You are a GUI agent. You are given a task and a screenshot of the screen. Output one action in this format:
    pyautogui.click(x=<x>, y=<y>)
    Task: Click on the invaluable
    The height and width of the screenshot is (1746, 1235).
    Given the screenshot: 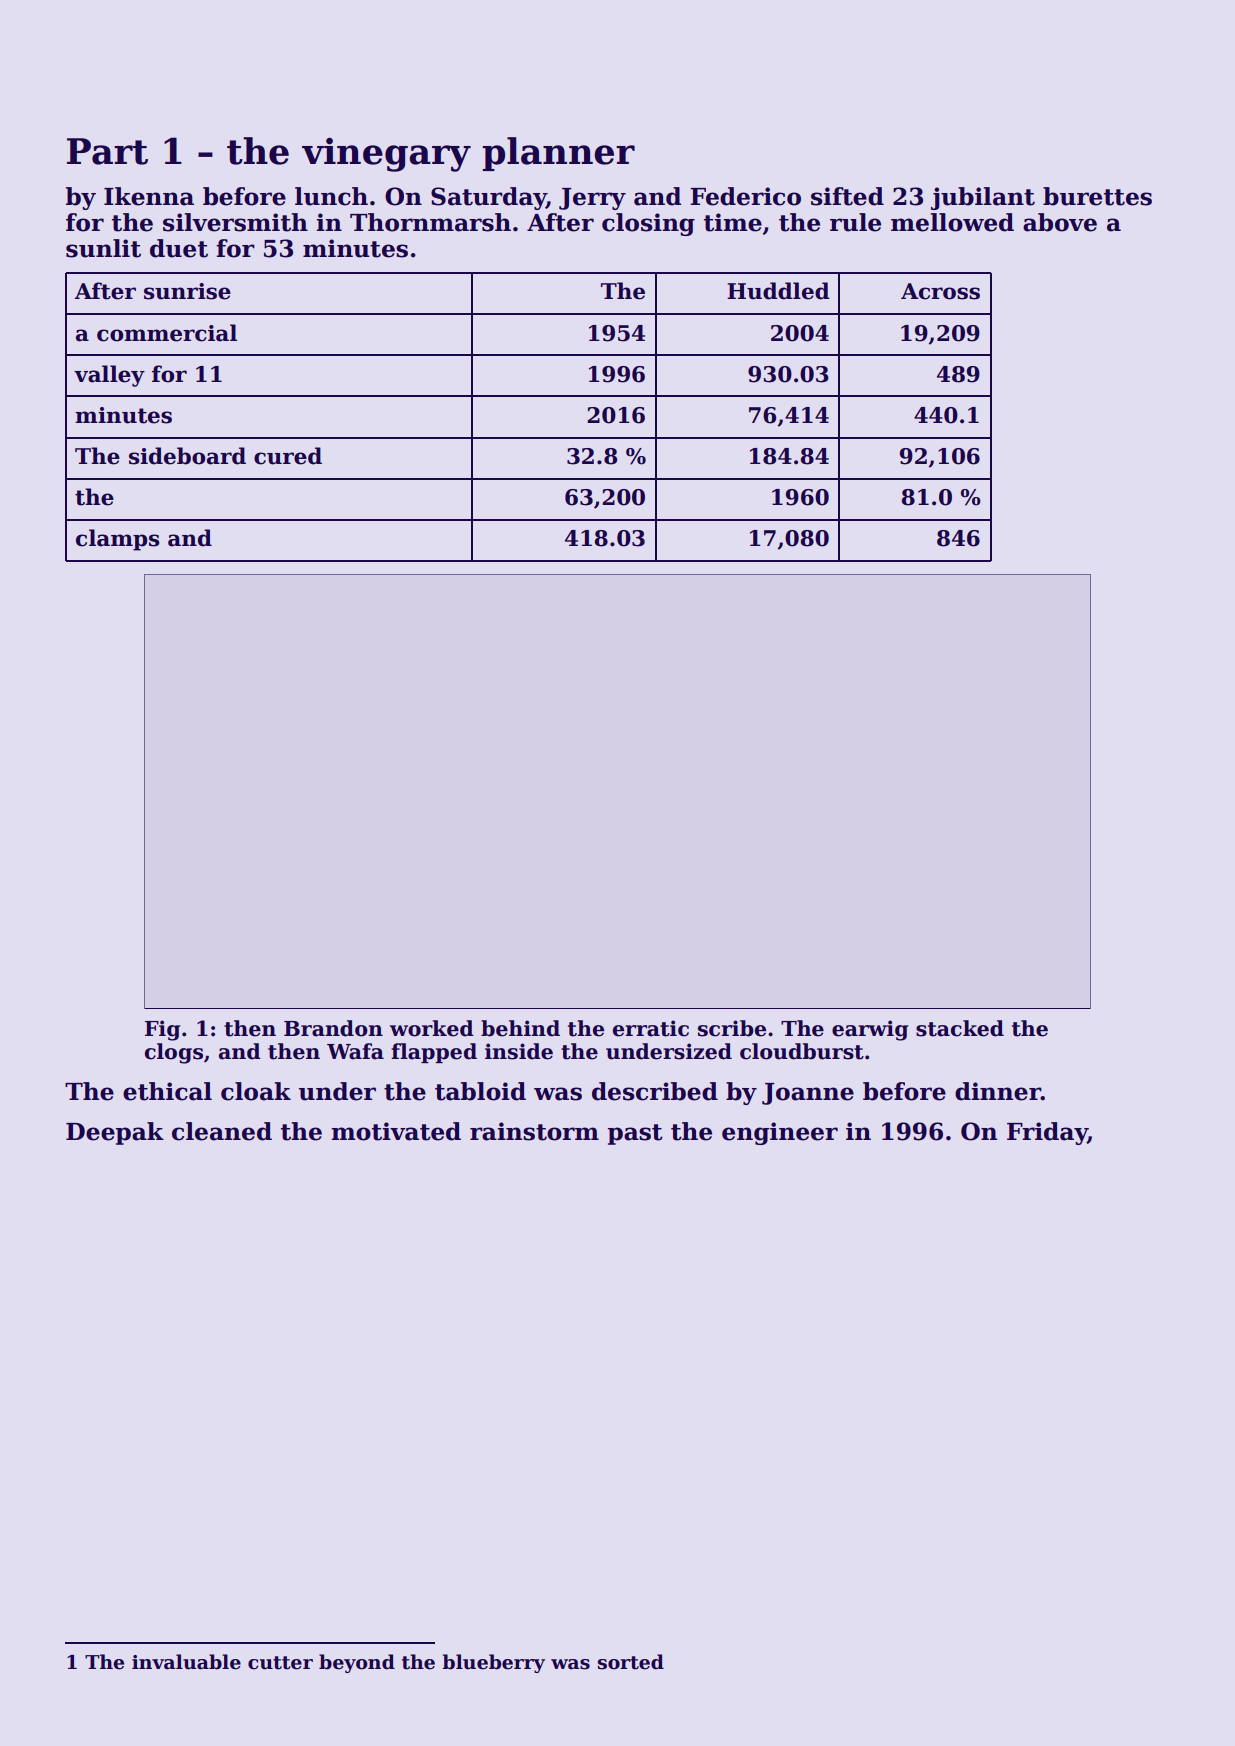 What is the action you would take?
    pyautogui.click(x=186, y=1662)
